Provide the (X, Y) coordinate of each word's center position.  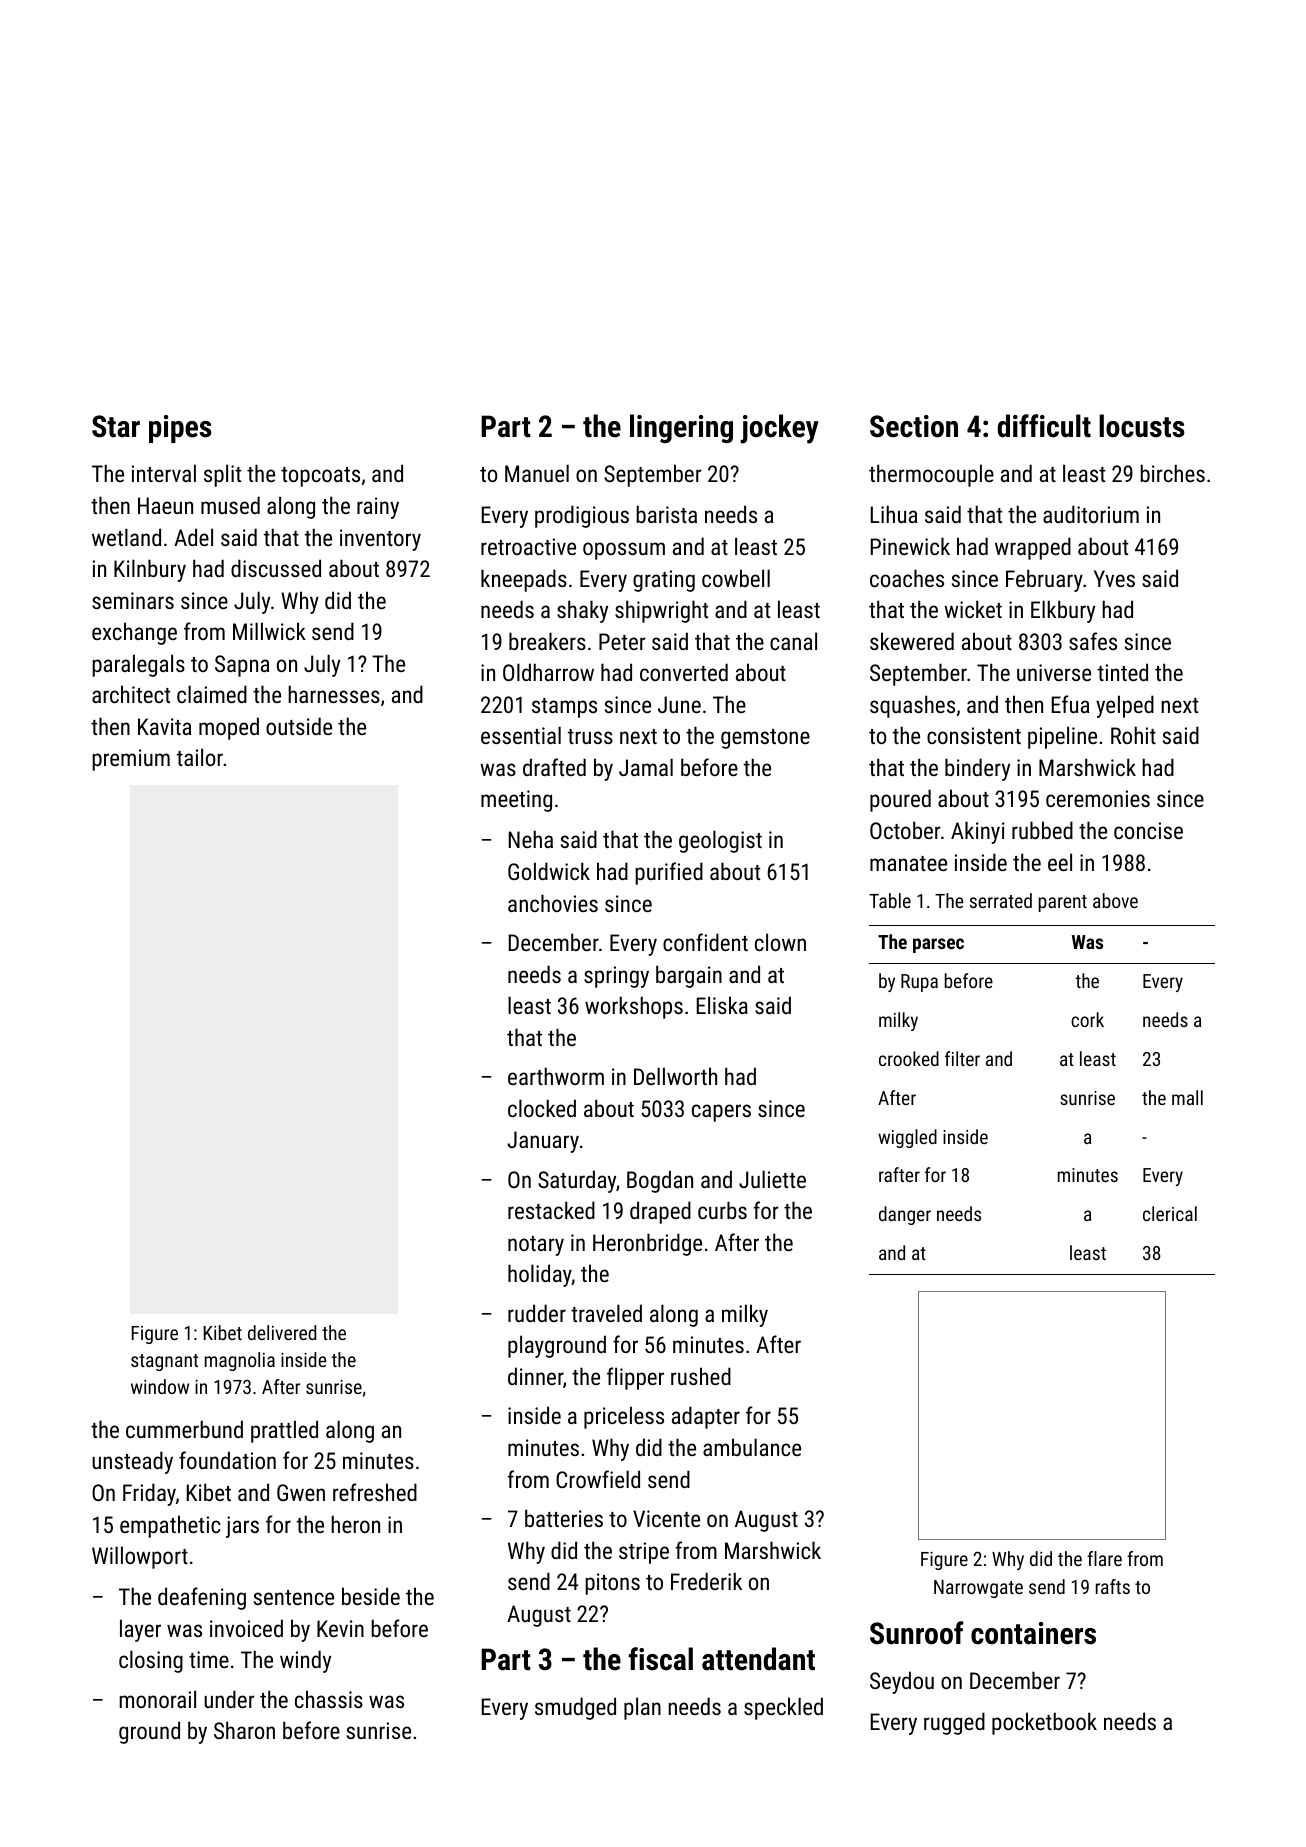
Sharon (244, 1730)
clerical (1170, 1213)
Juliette (772, 1179)
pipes (180, 429)
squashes (912, 706)
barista (666, 514)
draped (660, 1212)
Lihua (894, 514)
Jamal (646, 767)
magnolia (240, 1361)
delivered (282, 1332)
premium (131, 760)
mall (1187, 1097)
